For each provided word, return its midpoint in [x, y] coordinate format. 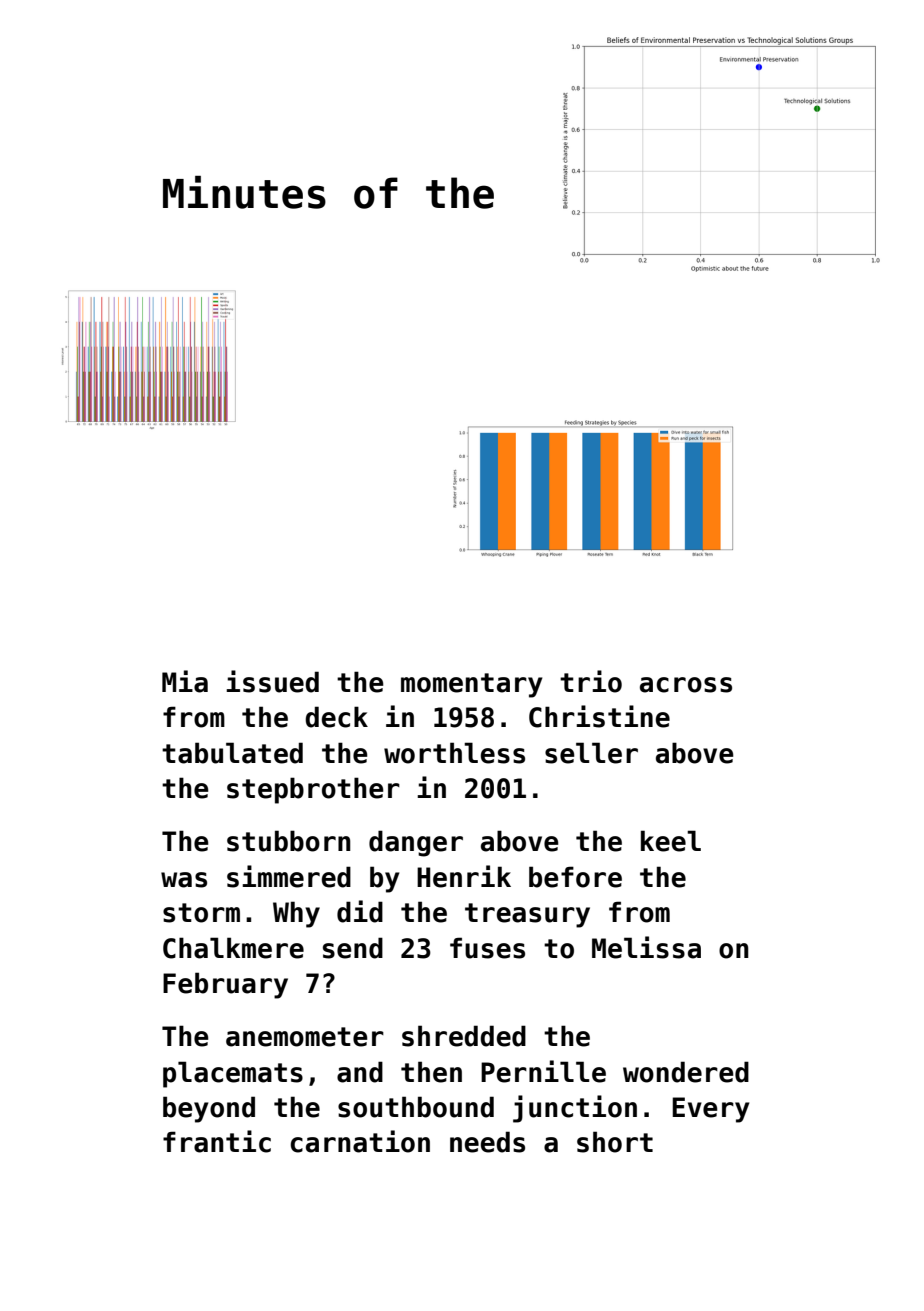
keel [671, 841]
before [575, 877]
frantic [217, 1141]
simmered [289, 876]
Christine [599, 716]
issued [272, 681]
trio [591, 681]
